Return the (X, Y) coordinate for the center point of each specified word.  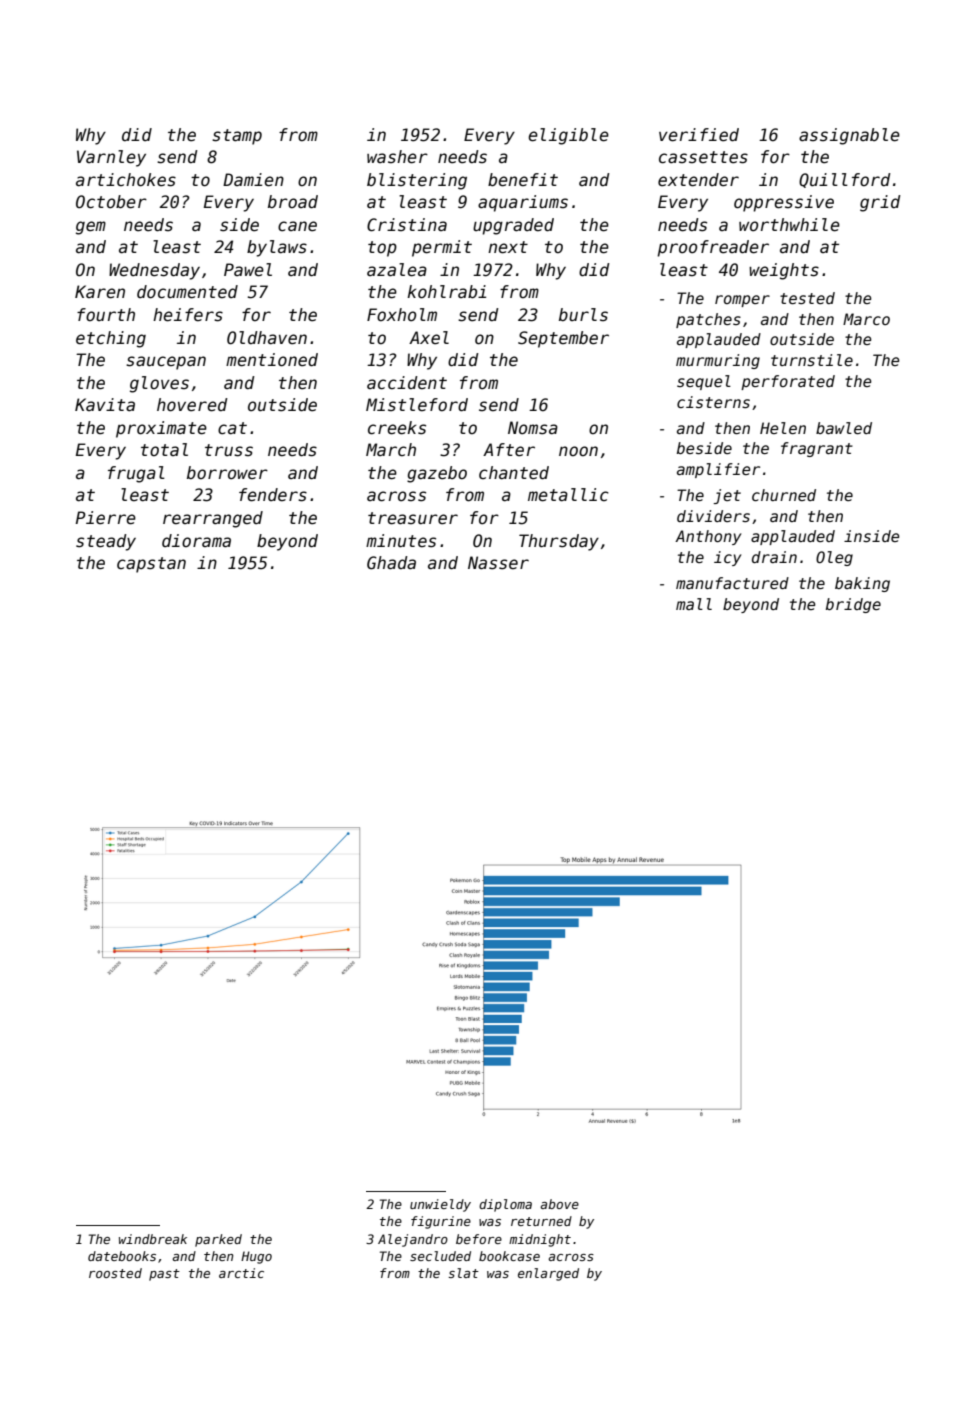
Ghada (391, 563)
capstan (151, 565)
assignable (849, 136)
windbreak (153, 1239)
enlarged (548, 1274)
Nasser (498, 563)
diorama (196, 541)
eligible (568, 136)
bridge (853, 605)
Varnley (111, 158)
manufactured (732, 583)
